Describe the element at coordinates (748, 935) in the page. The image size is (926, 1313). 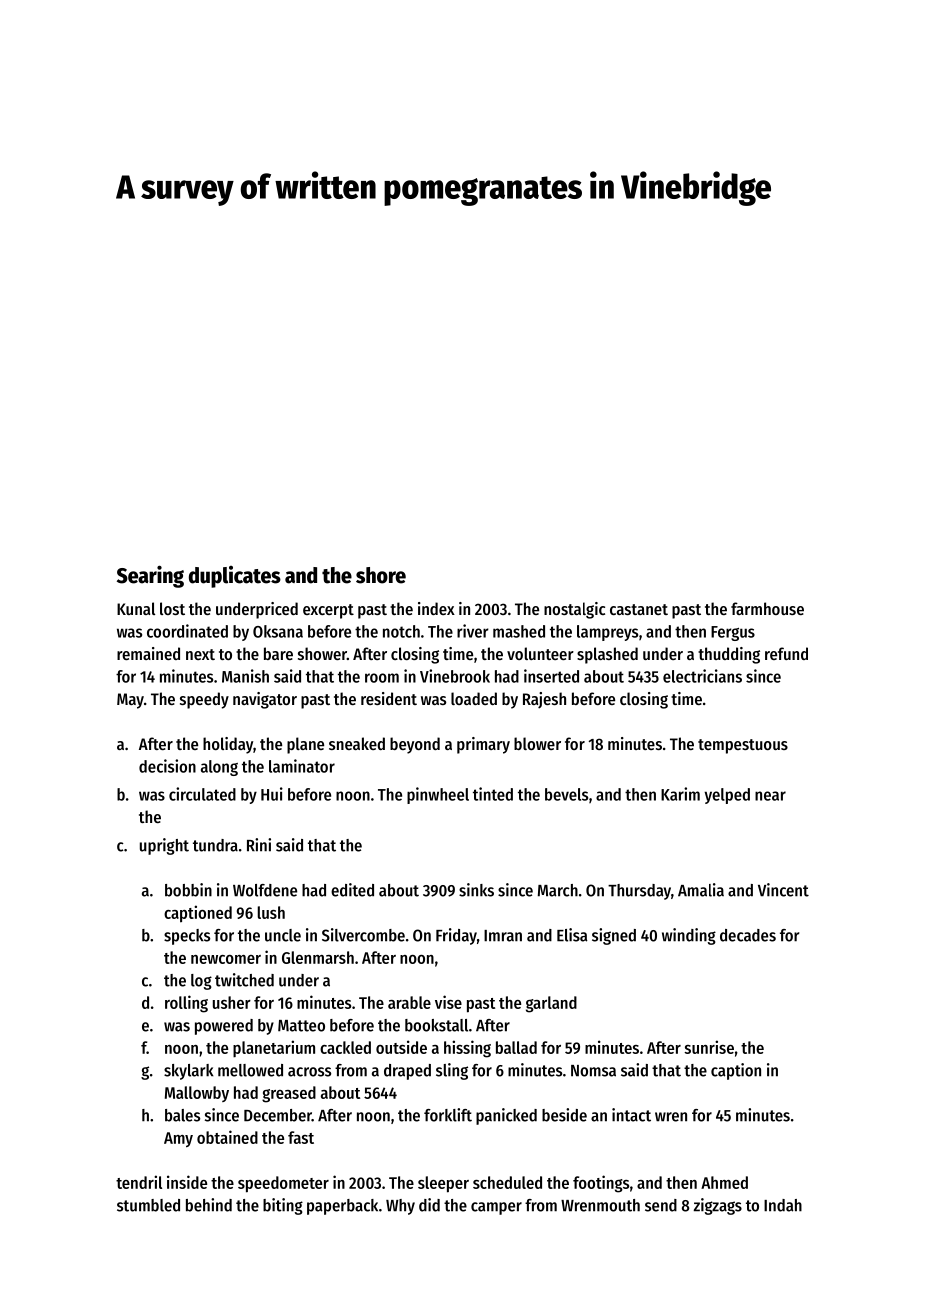
I see `decades` at that location.
